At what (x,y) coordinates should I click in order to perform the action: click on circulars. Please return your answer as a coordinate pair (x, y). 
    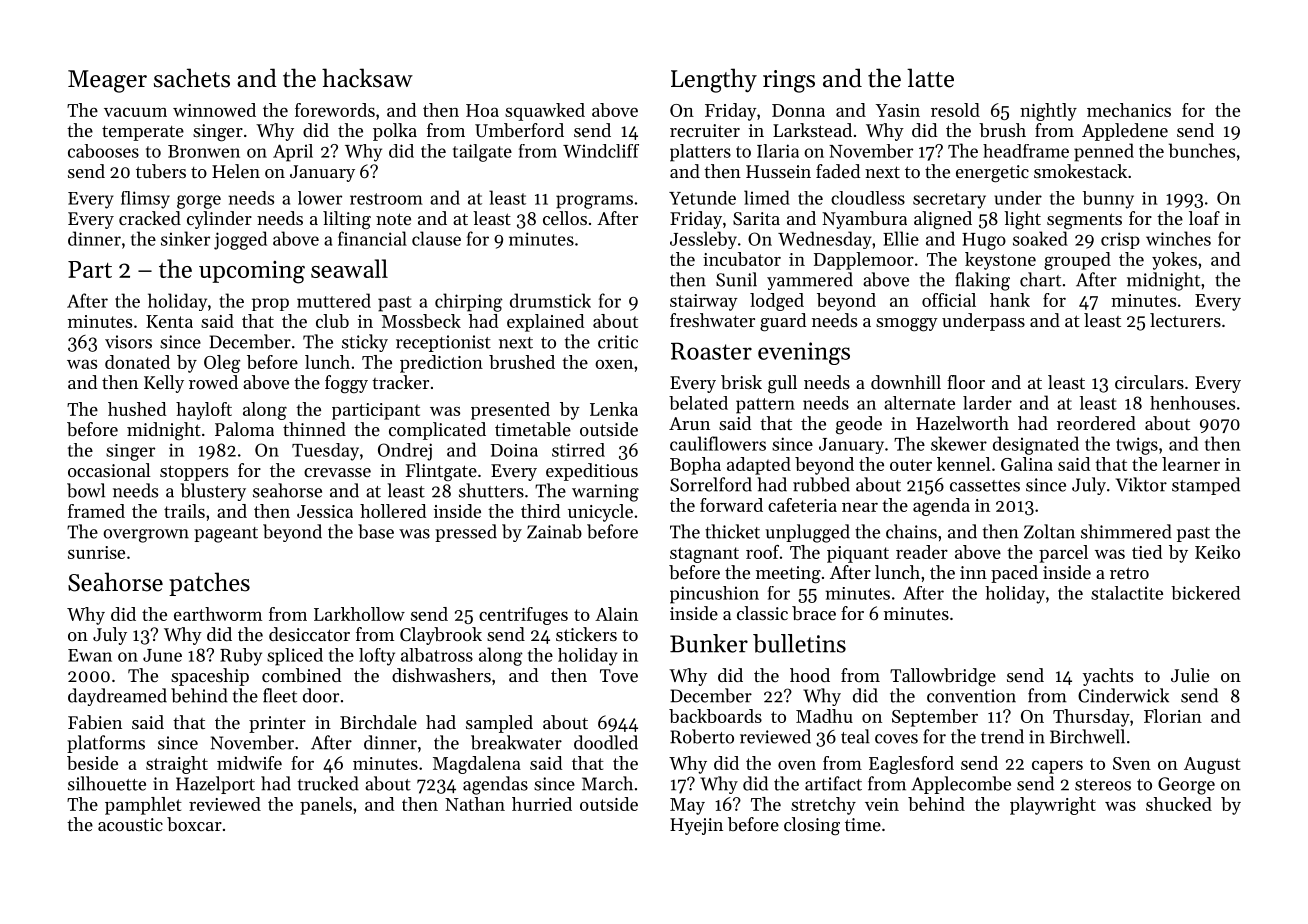
    Looking at the image, I should click on (1149, 382).
